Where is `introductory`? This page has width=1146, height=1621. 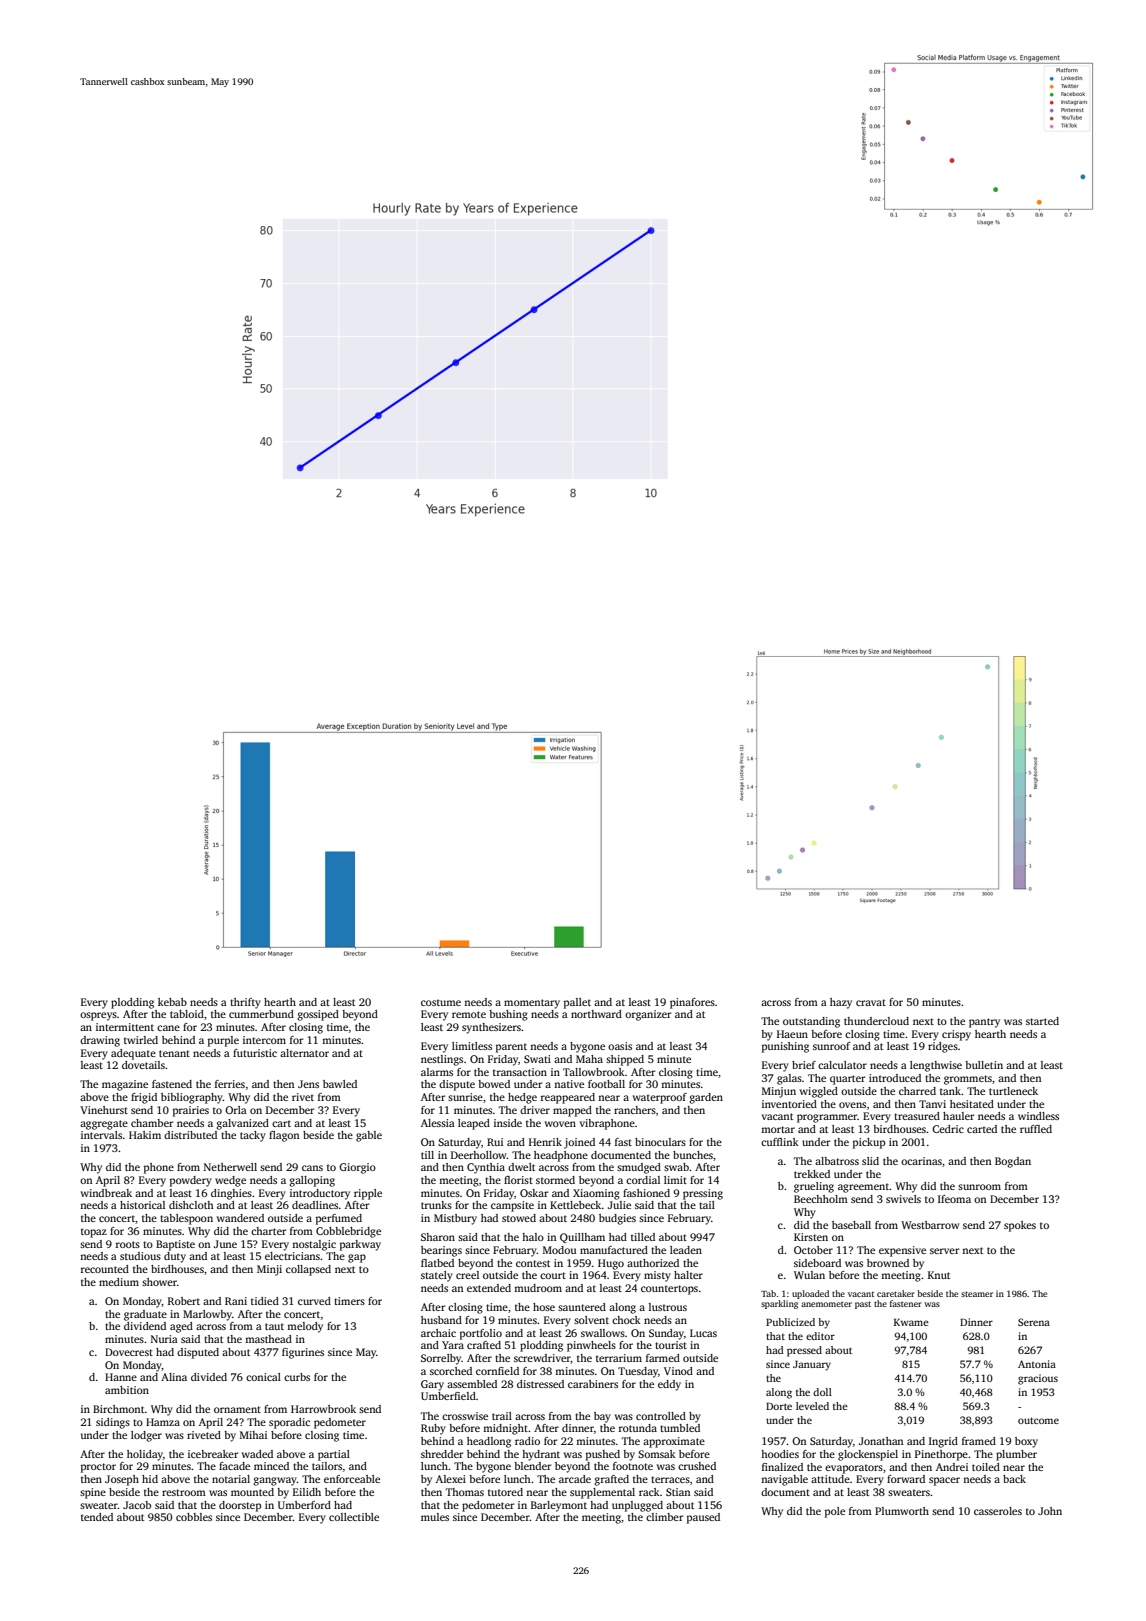 introductory is located at coordinates (320, 1194).
